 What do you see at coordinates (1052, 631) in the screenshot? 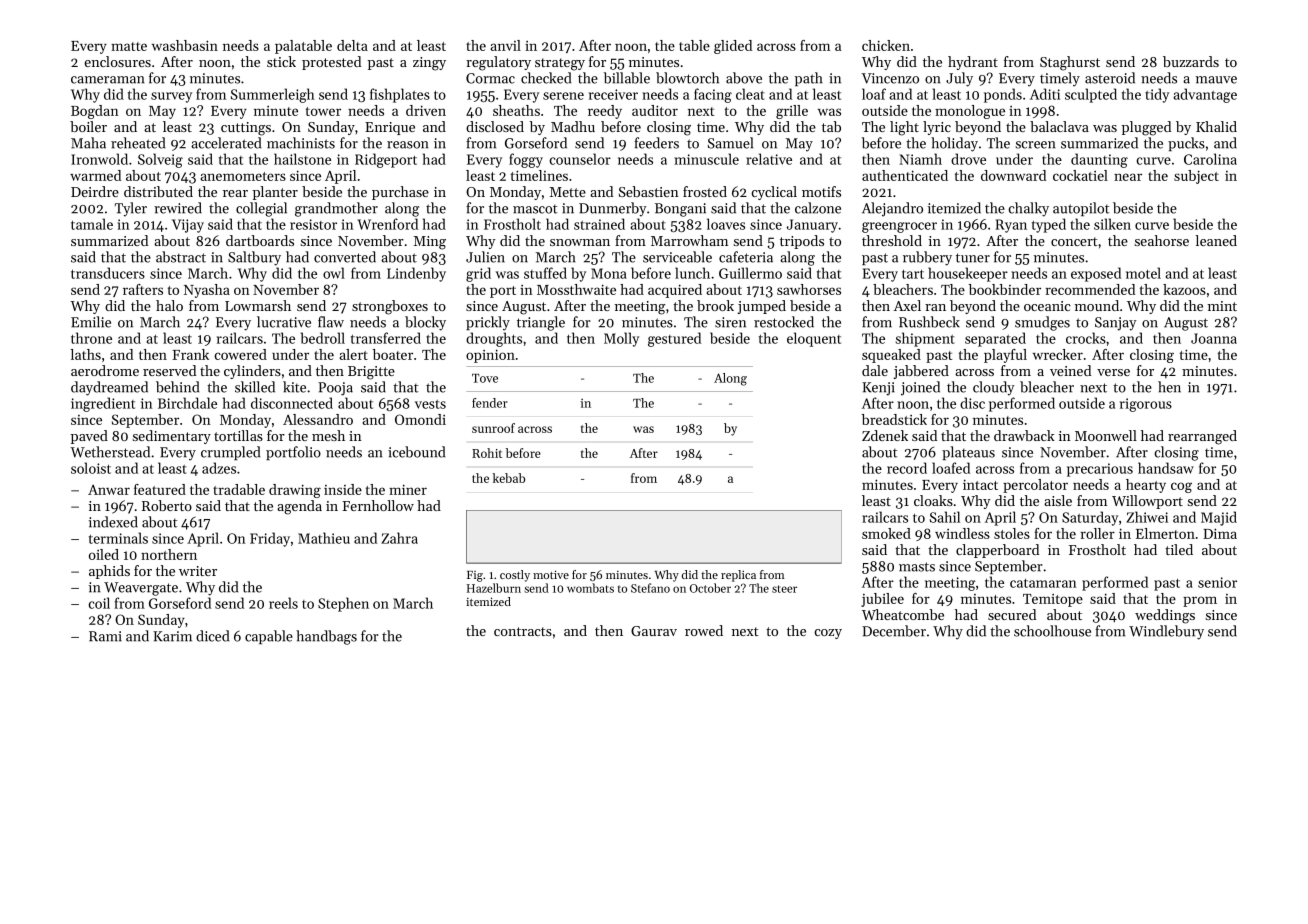
I see `schoolhouse` at bounding box center [1052, 631].
